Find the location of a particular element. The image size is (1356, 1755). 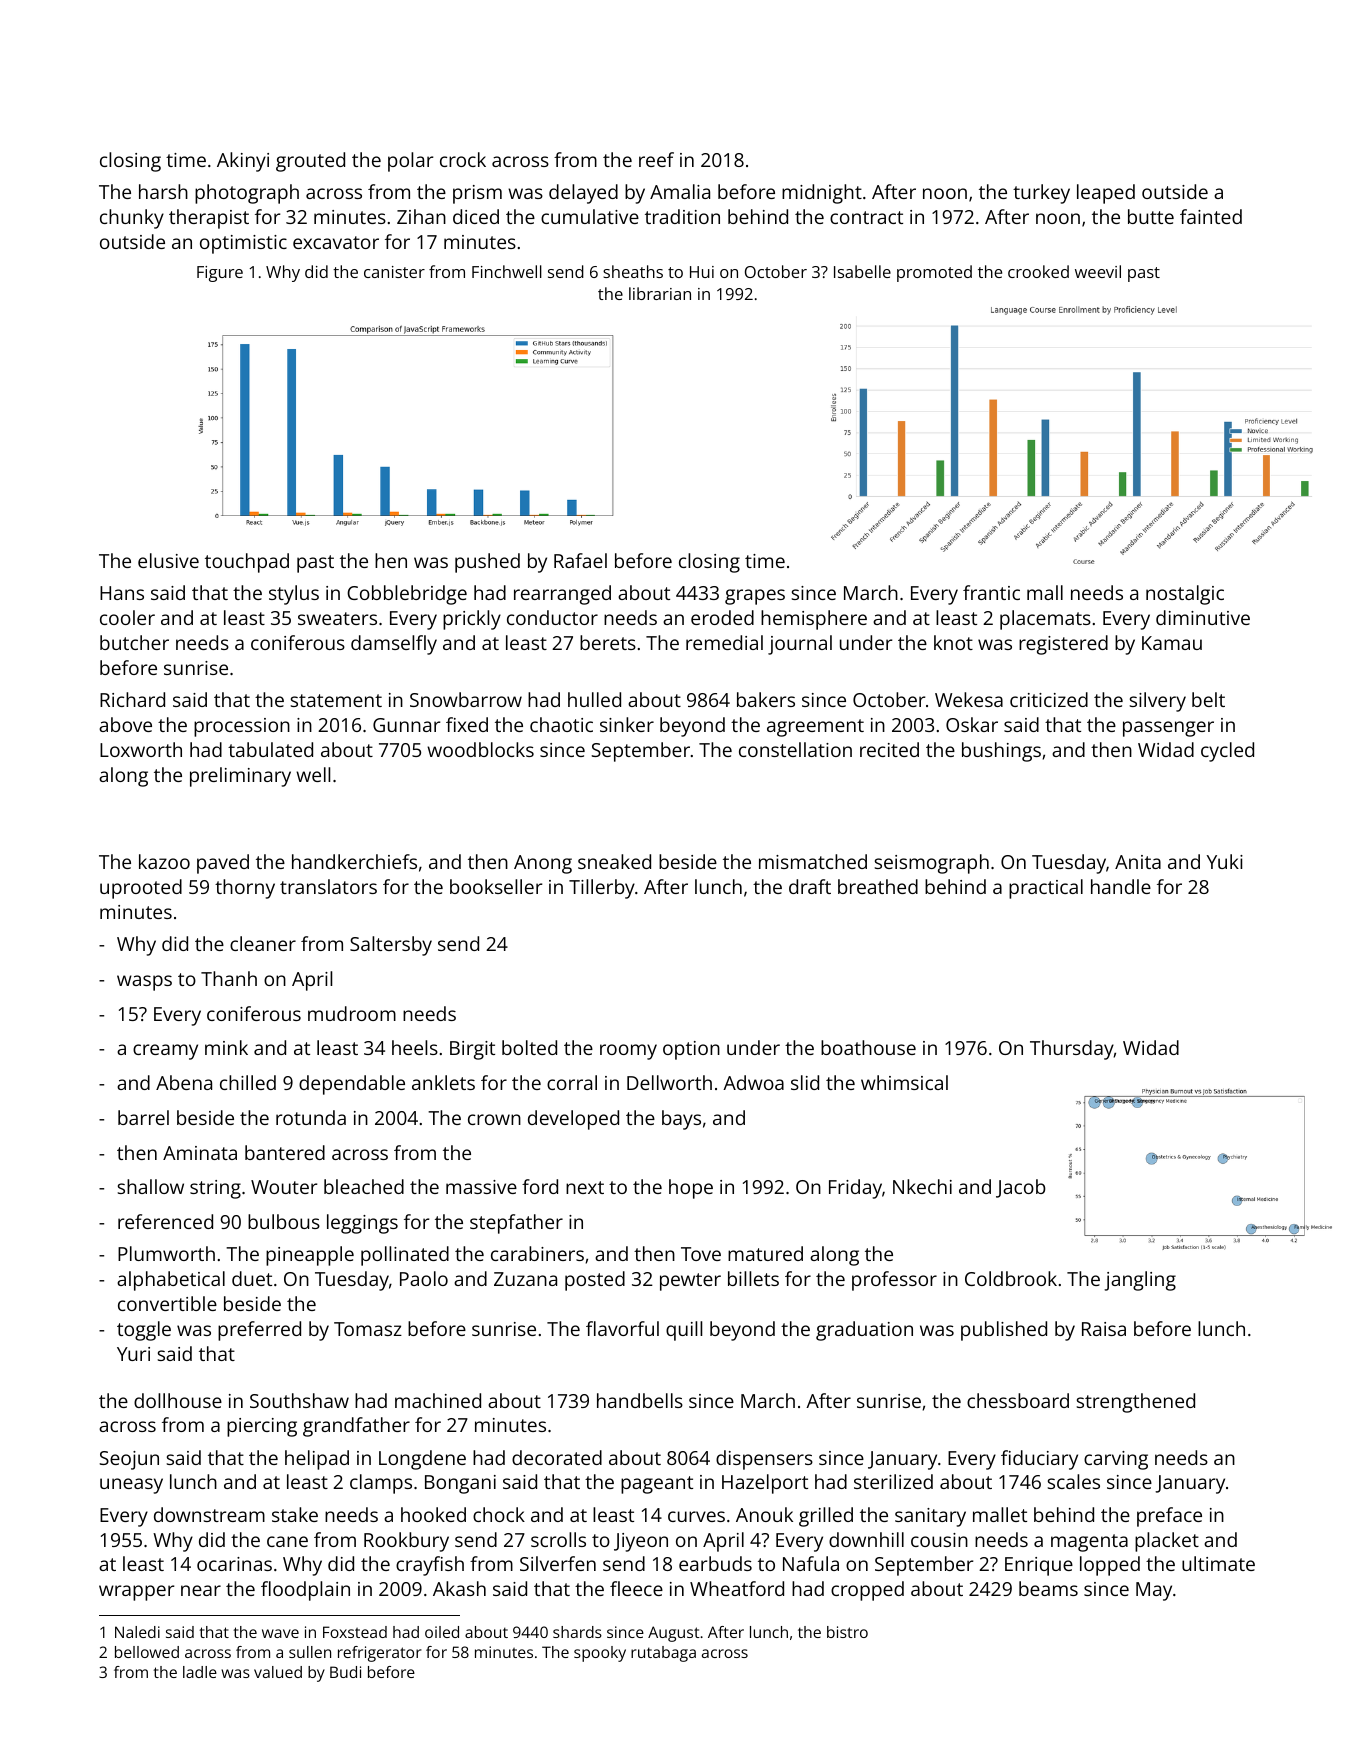

Enrique is located at coordinates (1039, 1566).
